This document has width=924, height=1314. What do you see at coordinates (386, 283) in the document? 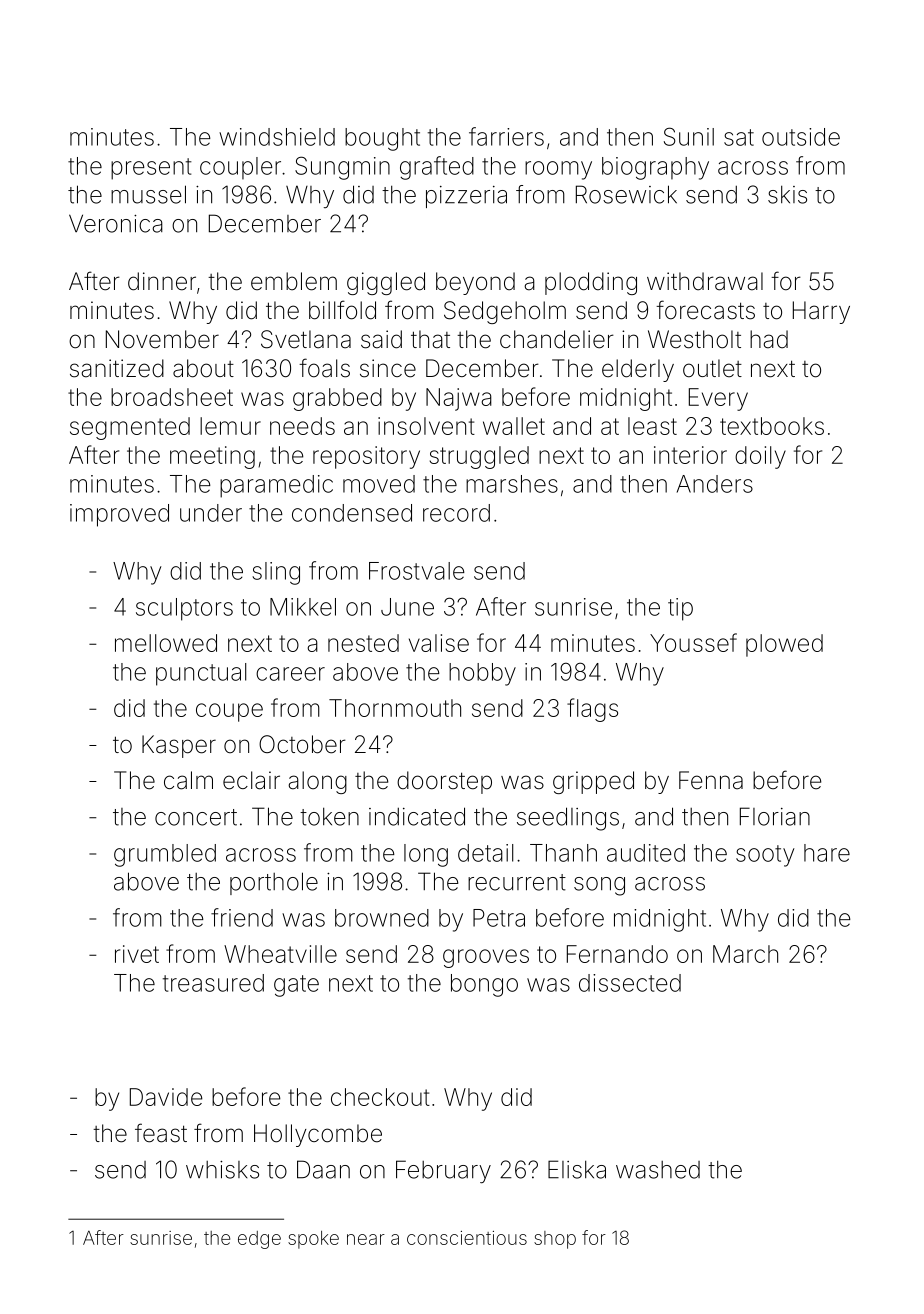
I see `giggled` at bounding box center [386, 283].
